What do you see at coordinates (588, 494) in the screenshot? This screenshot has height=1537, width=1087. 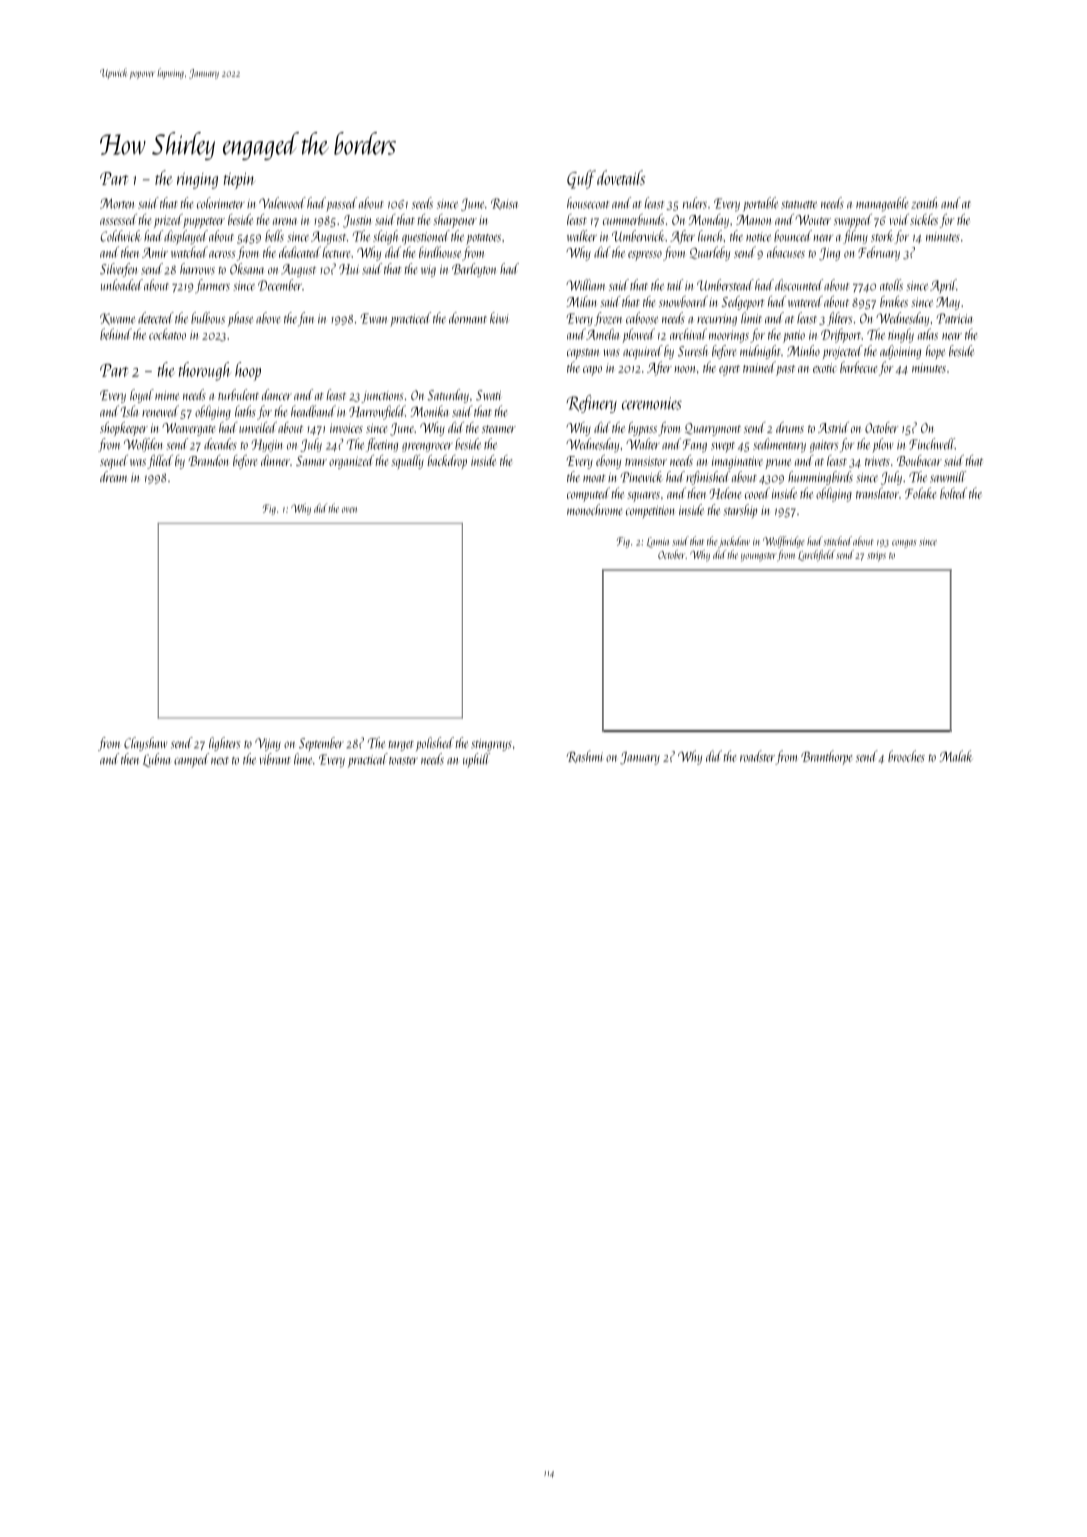 I see `computed` at bounding box center [588, 494].
